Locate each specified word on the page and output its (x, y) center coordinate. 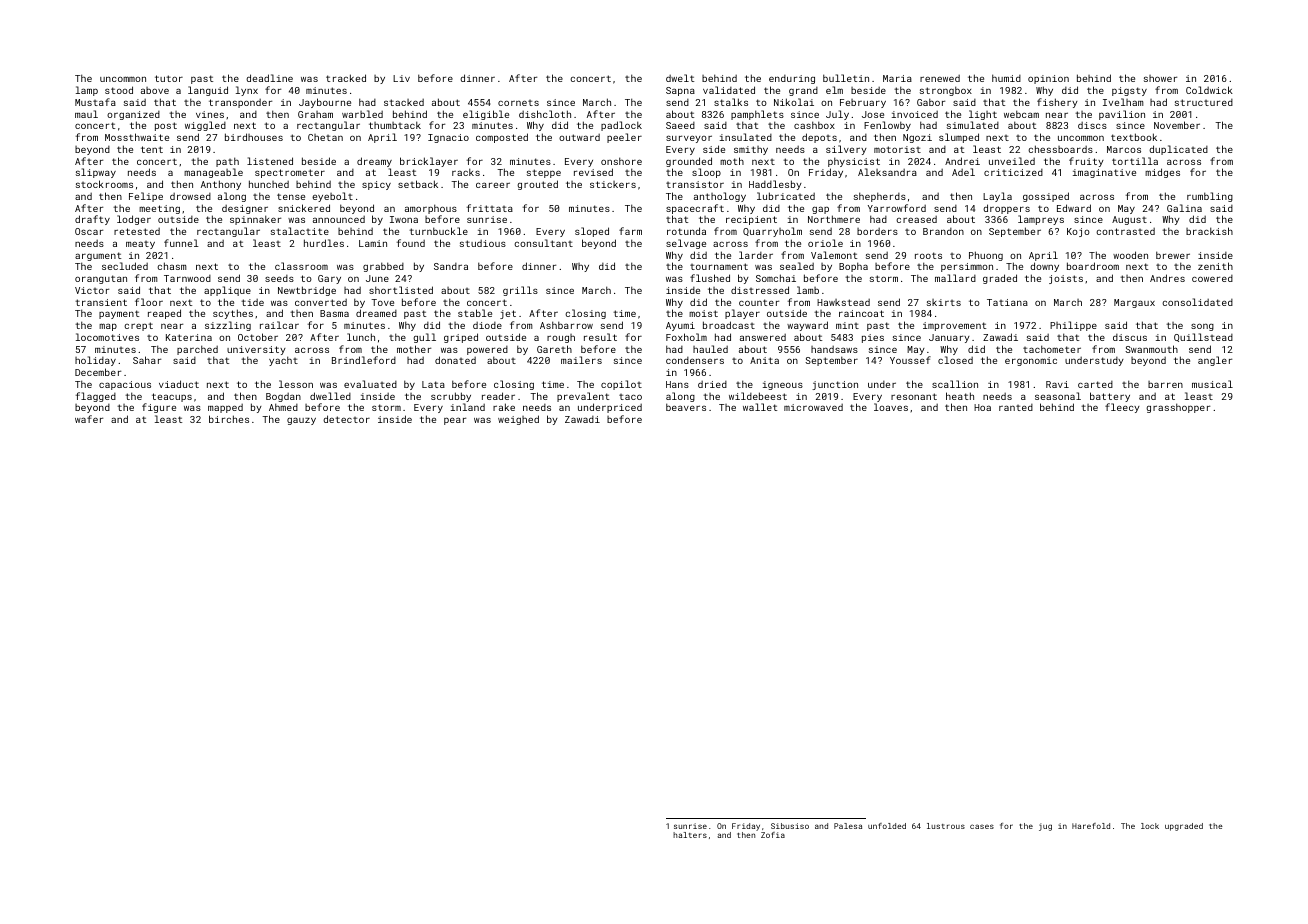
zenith (1215, 266)
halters (690, 835)
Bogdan (283, 397)
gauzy (301, 421)
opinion (1048, 79)
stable (475, 313)
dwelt (680, 78)
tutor (169, 78)
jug (1045, 827)
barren (1165, 384)
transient (101, 302)
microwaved (813, 407)
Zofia (773, 835)
